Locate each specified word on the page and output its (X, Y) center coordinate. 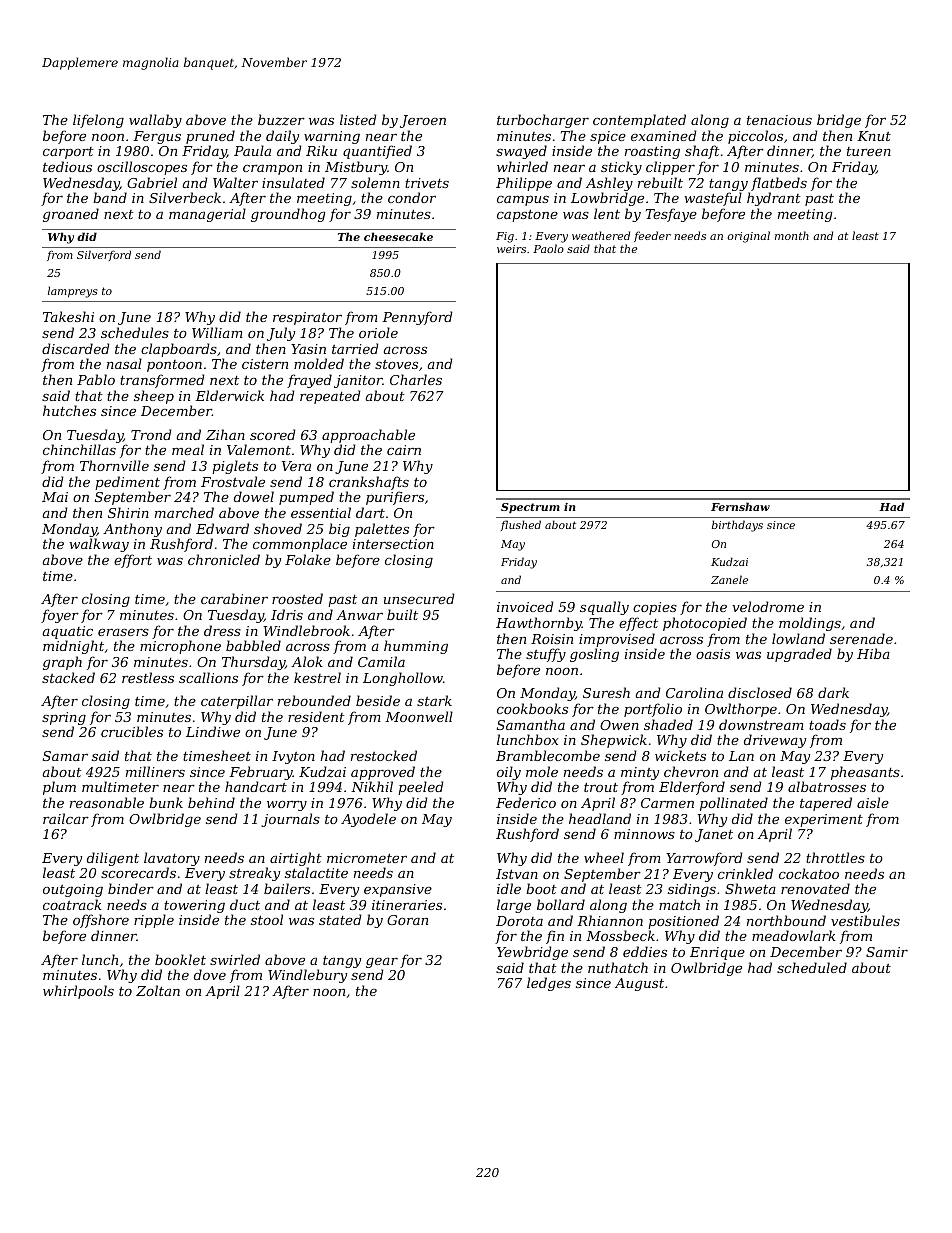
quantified (377, 152)
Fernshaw (740, 506)
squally (604, 608)
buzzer (281, 120)
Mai (55, 497)
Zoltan (158, 990)
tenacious (779, 120)
